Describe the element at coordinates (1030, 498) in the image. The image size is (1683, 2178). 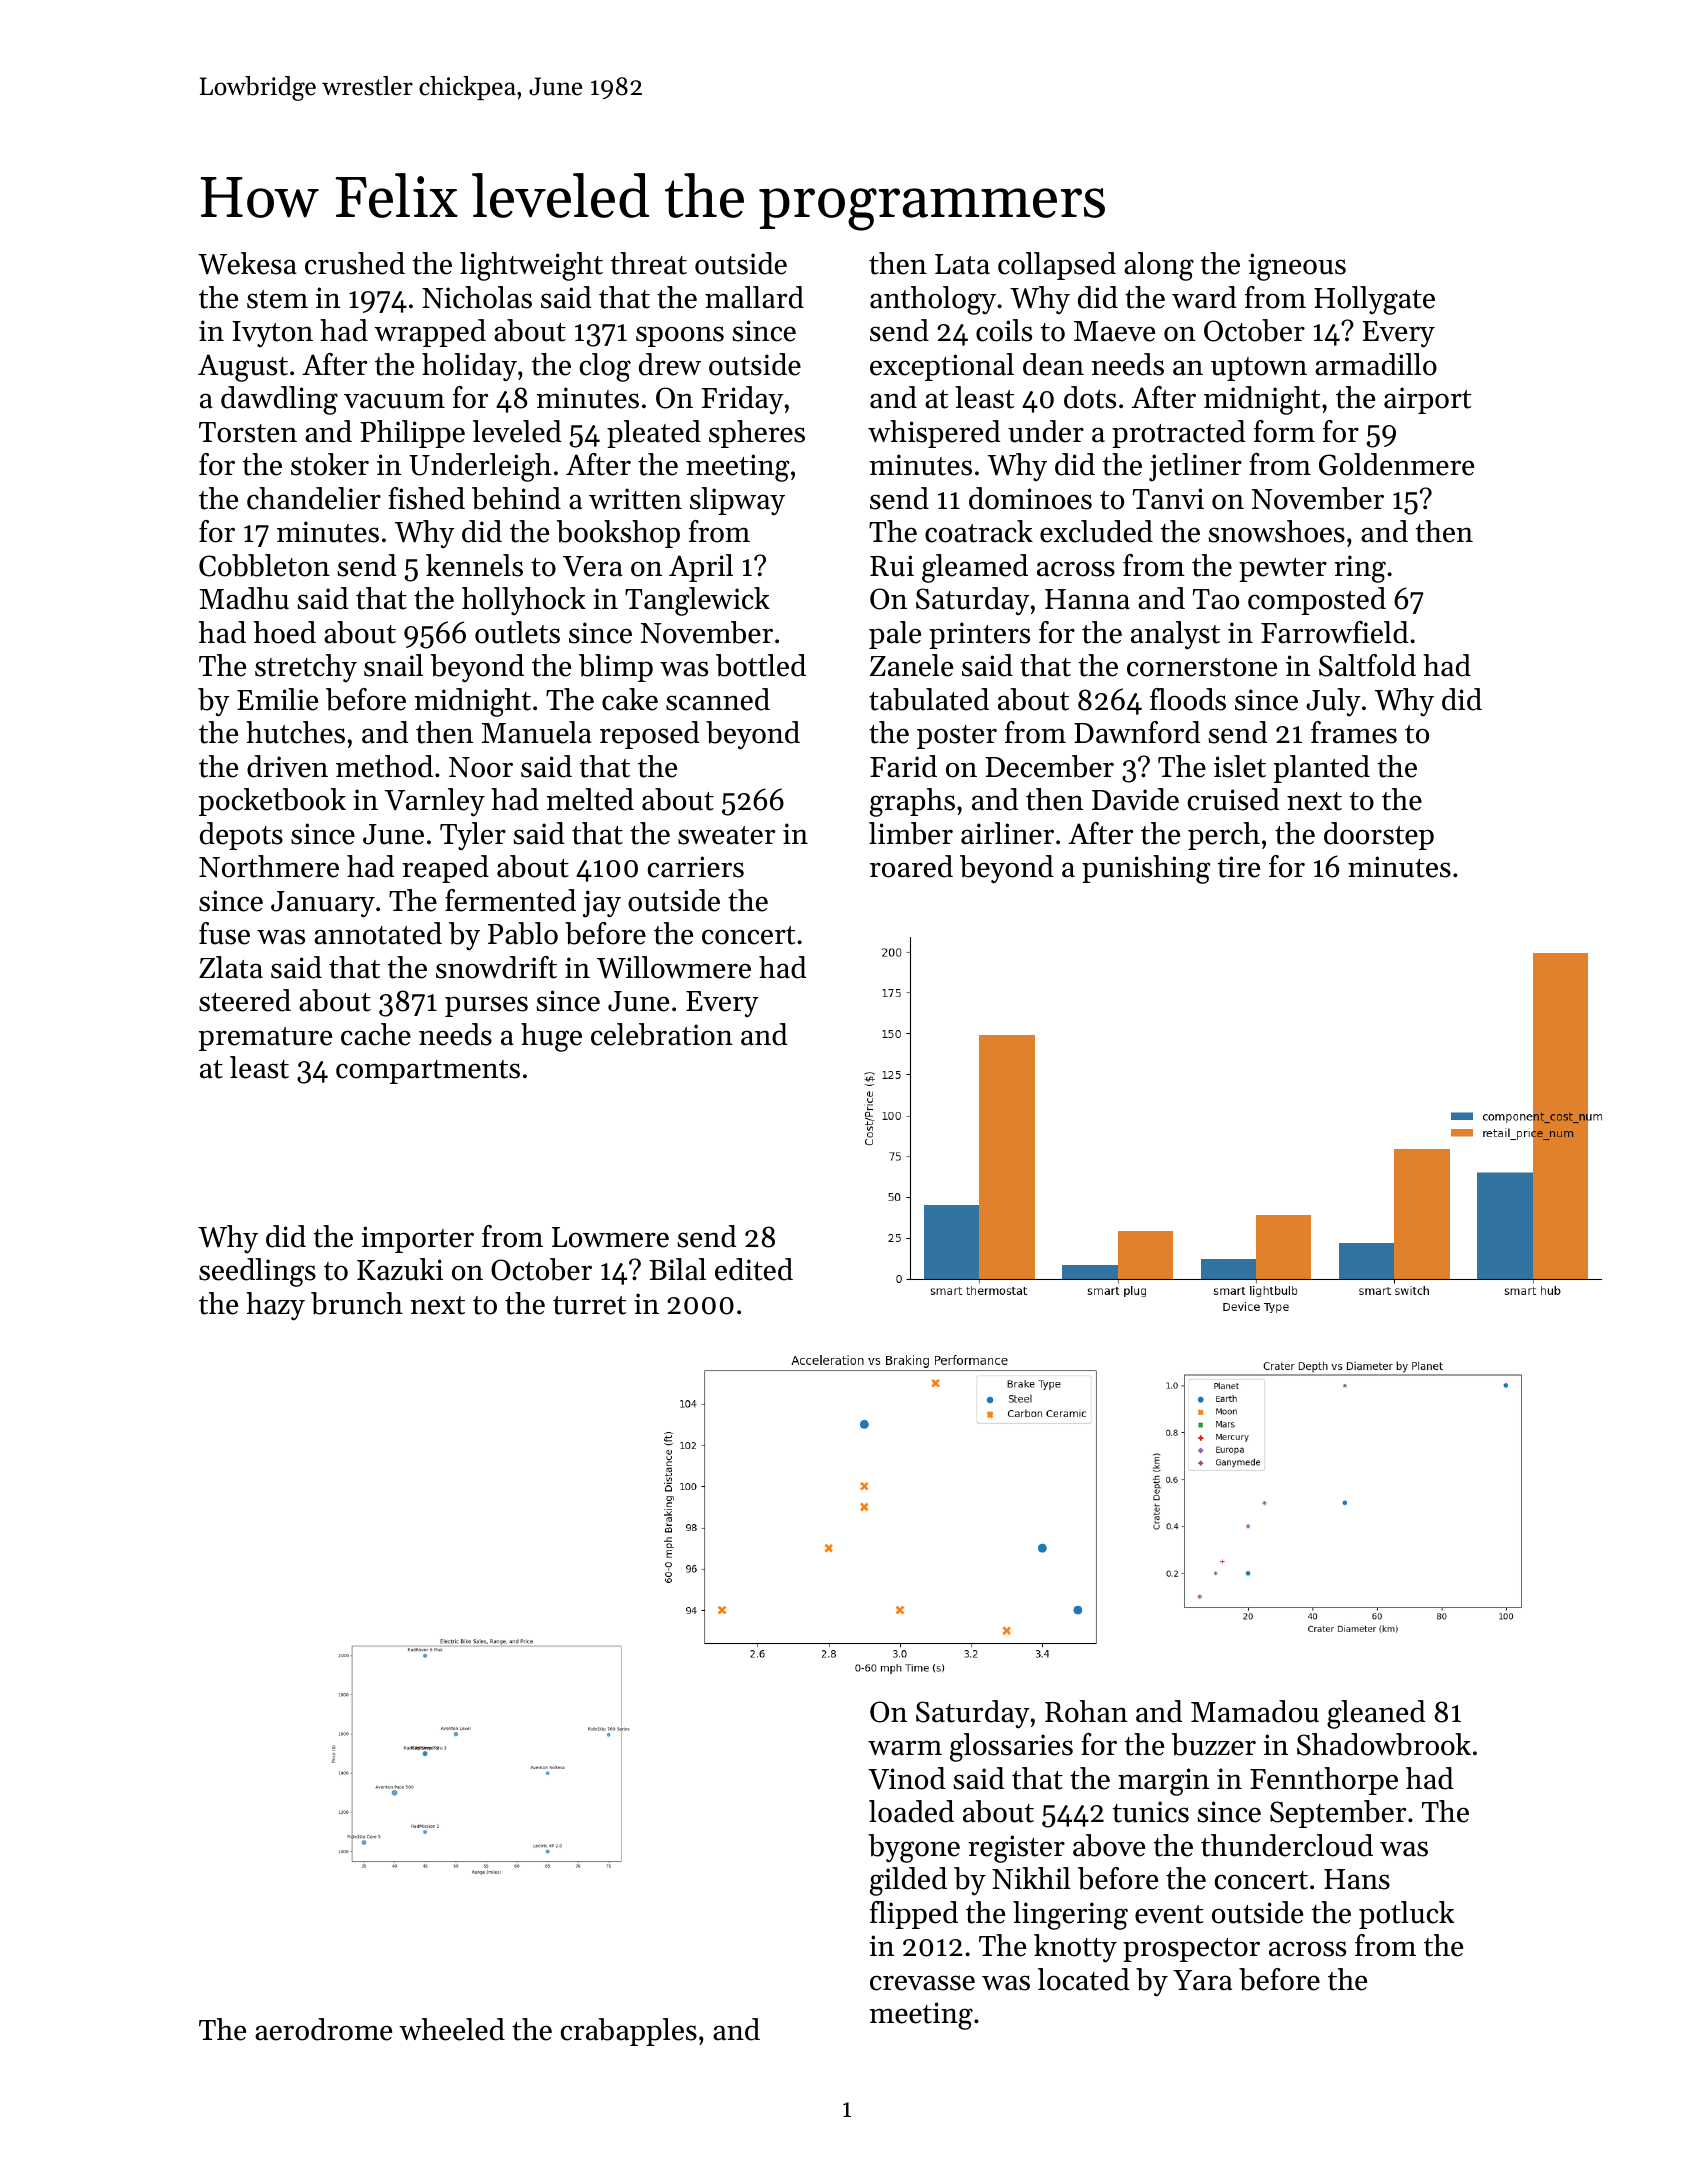
I see `dominoes` at that location.
